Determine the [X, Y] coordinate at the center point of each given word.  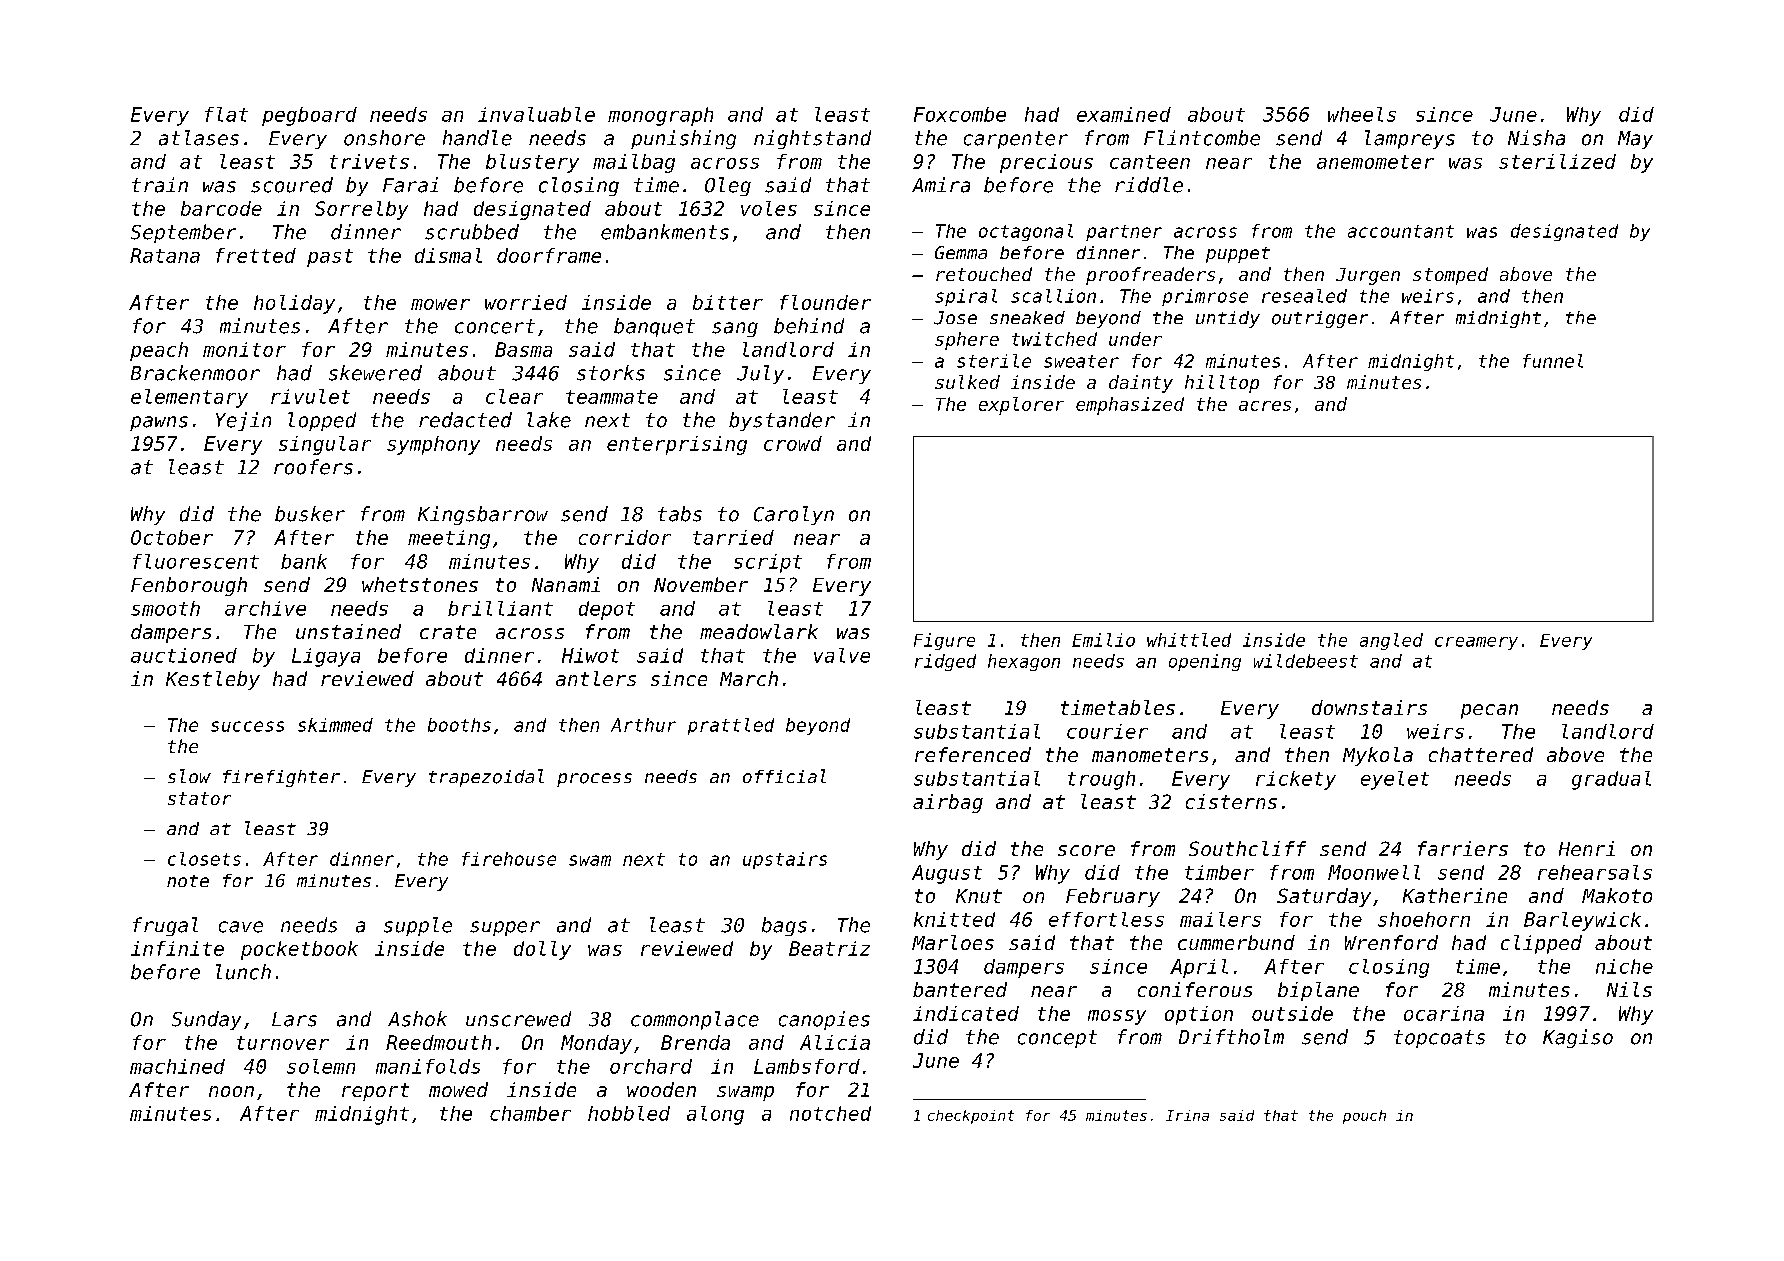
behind [809, 326]
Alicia [835, 1042]
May [1635, 140]
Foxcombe [960, 114]
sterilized [1557, 161]
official [784, 776]
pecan [1489, 711]
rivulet [310, 396]
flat [226, 114]
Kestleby [213, 680]
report [375, 1092]
